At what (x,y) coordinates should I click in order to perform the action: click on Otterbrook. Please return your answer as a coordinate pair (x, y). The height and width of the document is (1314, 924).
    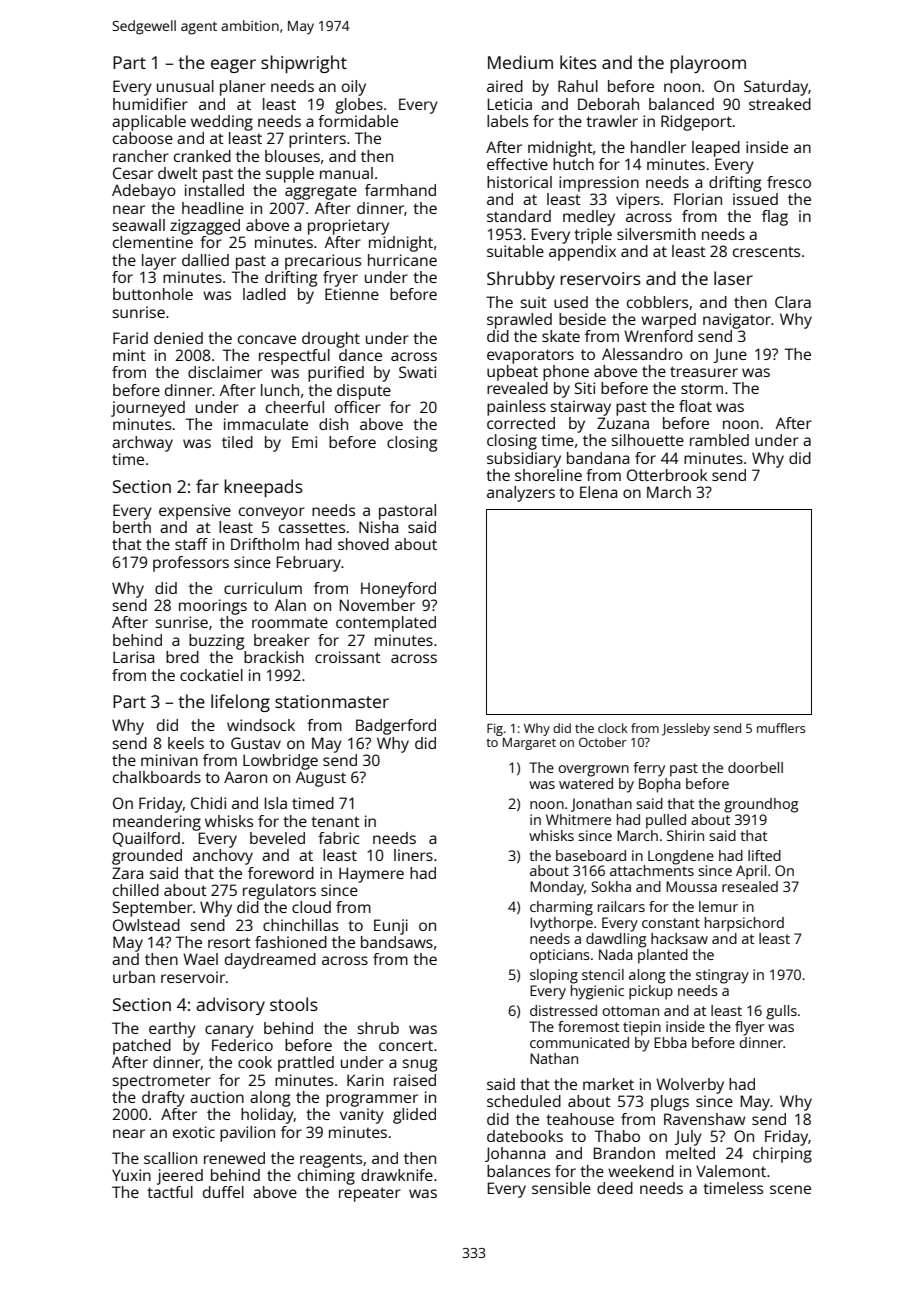
    Looking at the image, I should click on (667, 475).
